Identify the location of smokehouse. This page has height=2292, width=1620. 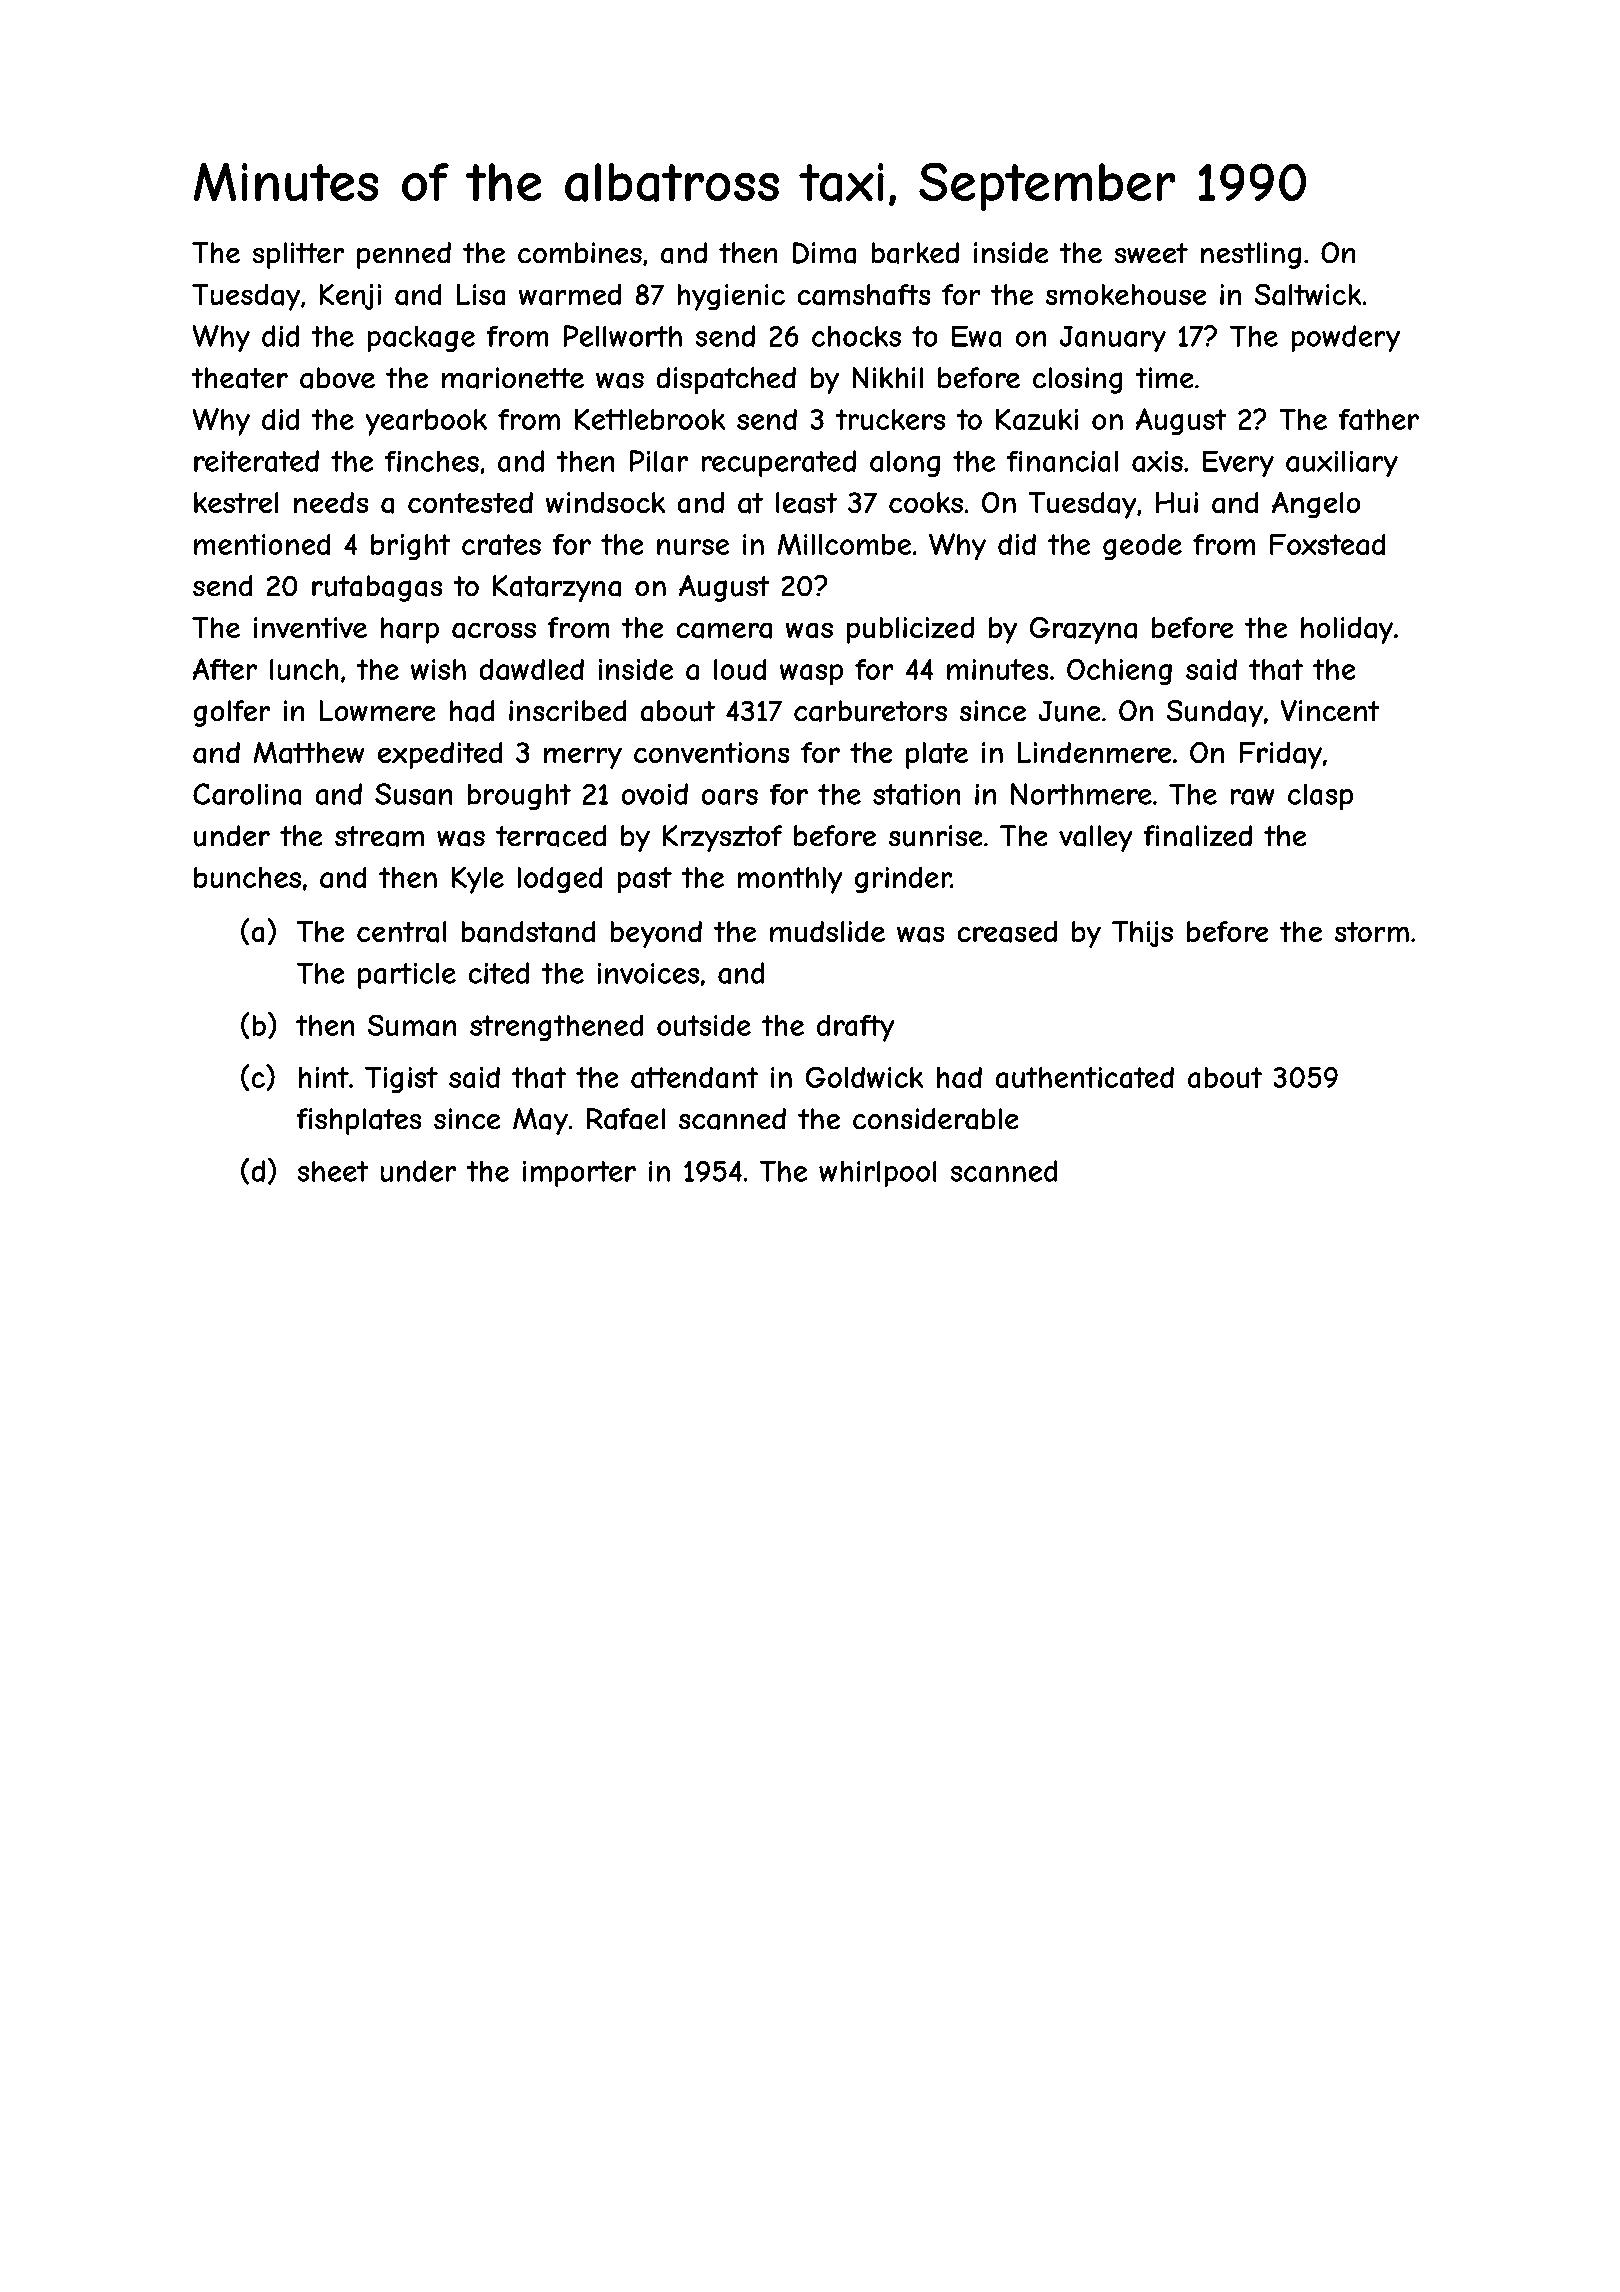
(1126, 294).
